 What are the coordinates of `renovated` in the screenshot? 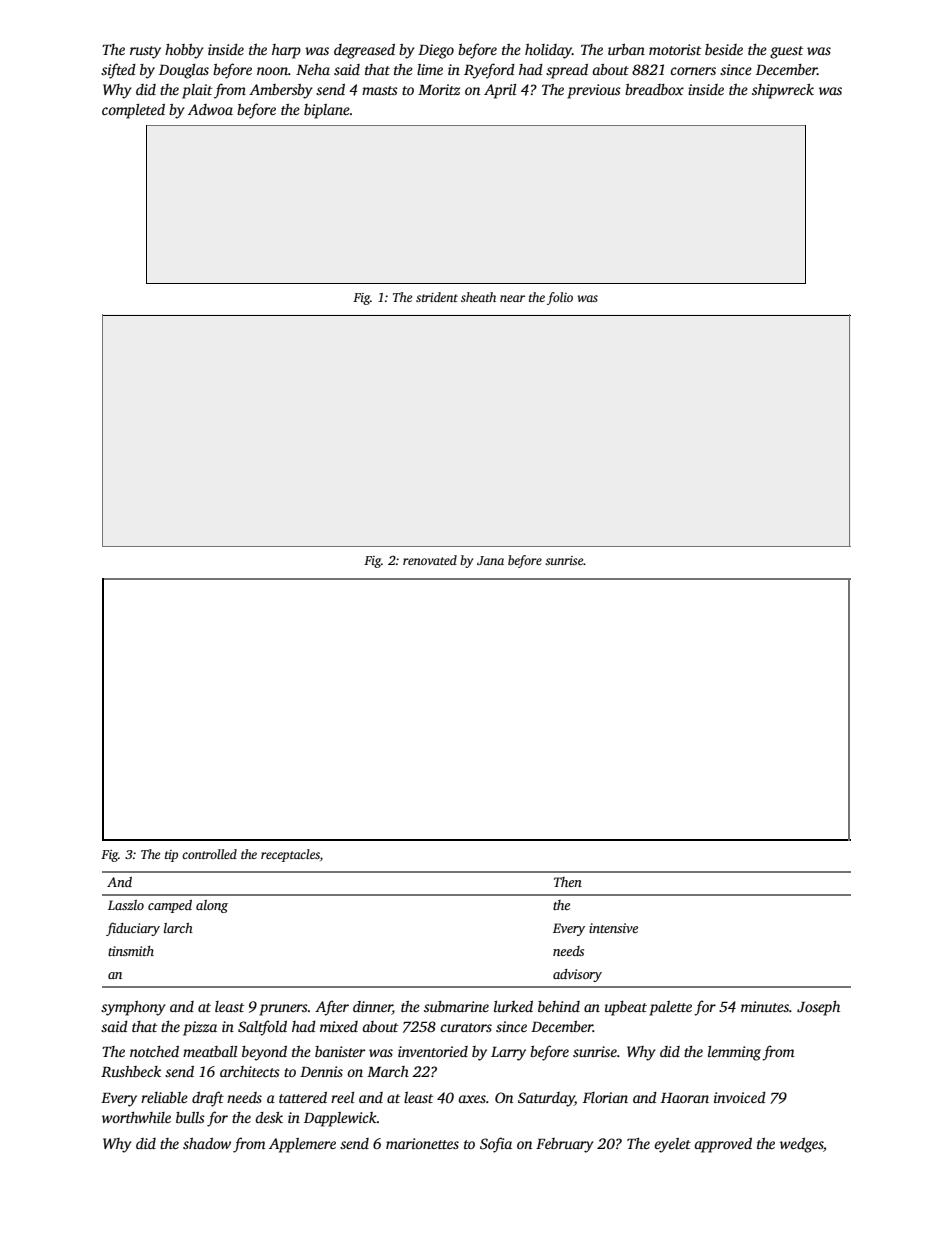 It's located at (430, 560).
